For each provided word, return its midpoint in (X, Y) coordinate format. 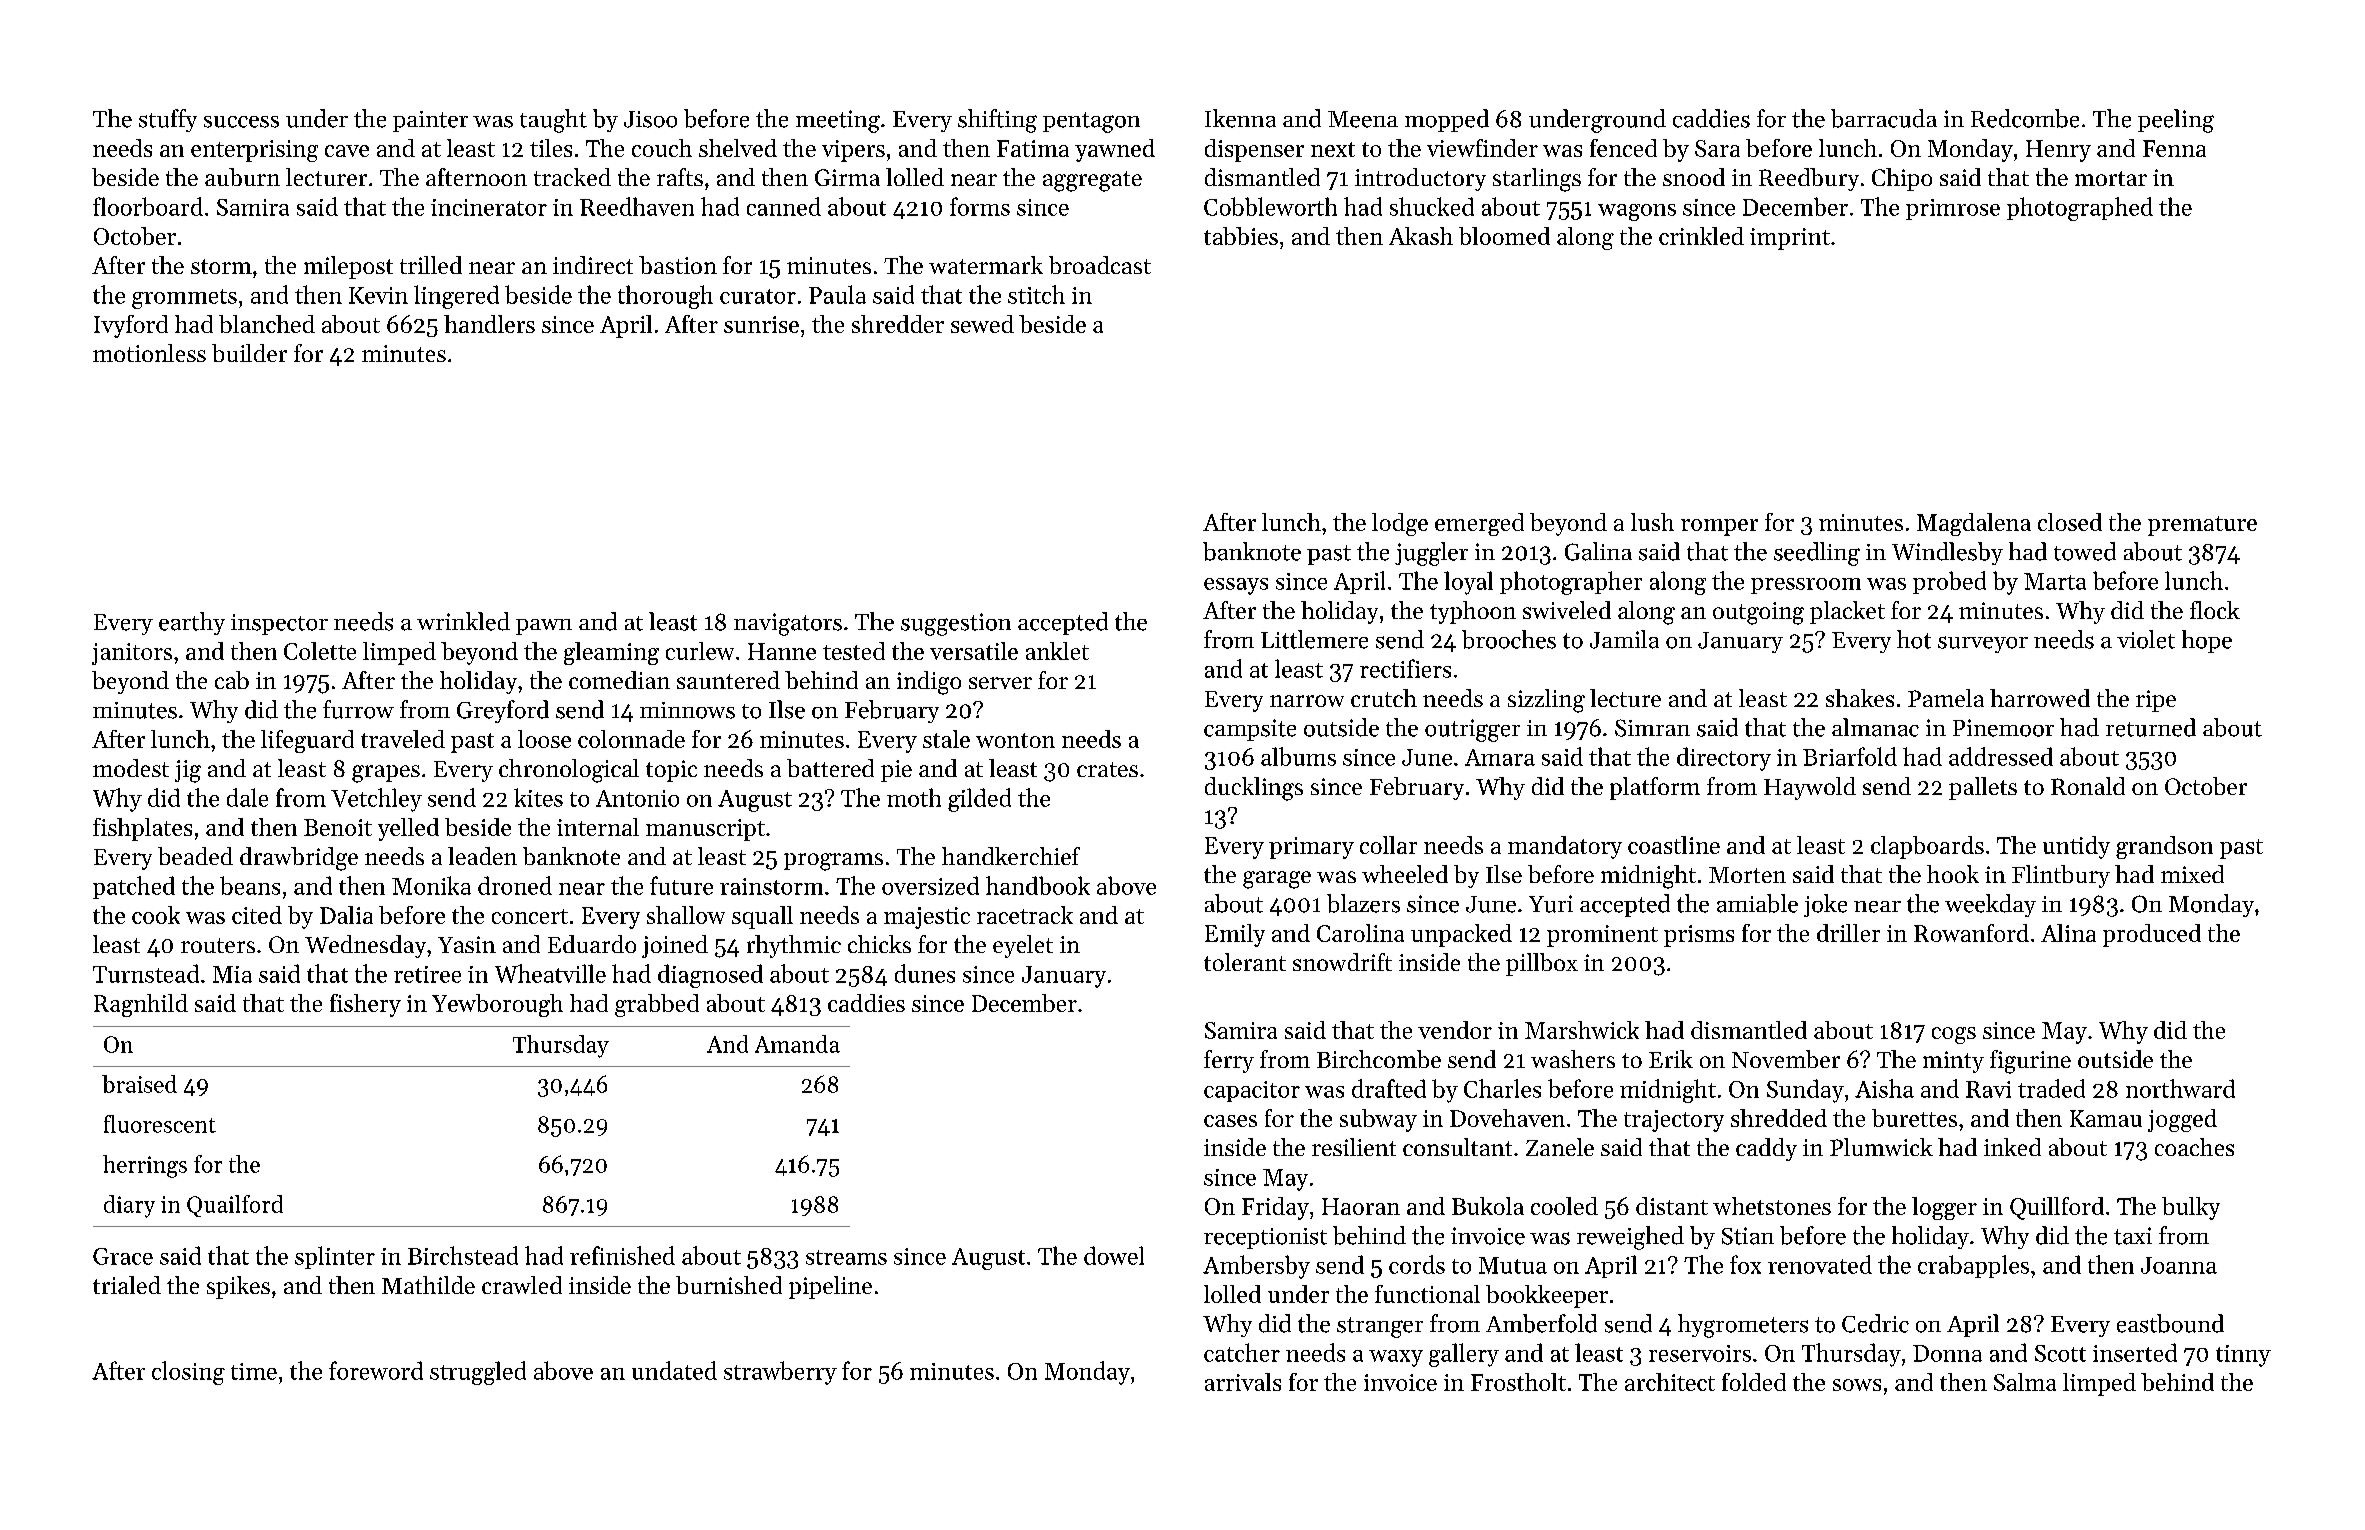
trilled (431, 265)
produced (2152, 935)
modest (131, 768)
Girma (847, 177)
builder (249, 353)
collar (1388, 845)
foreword (376, 1370)
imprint (1790, 239)
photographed (2080, 209)
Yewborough (497, 1005)
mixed (2192, 874)
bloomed (1504, 236)
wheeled (1405, 874)
